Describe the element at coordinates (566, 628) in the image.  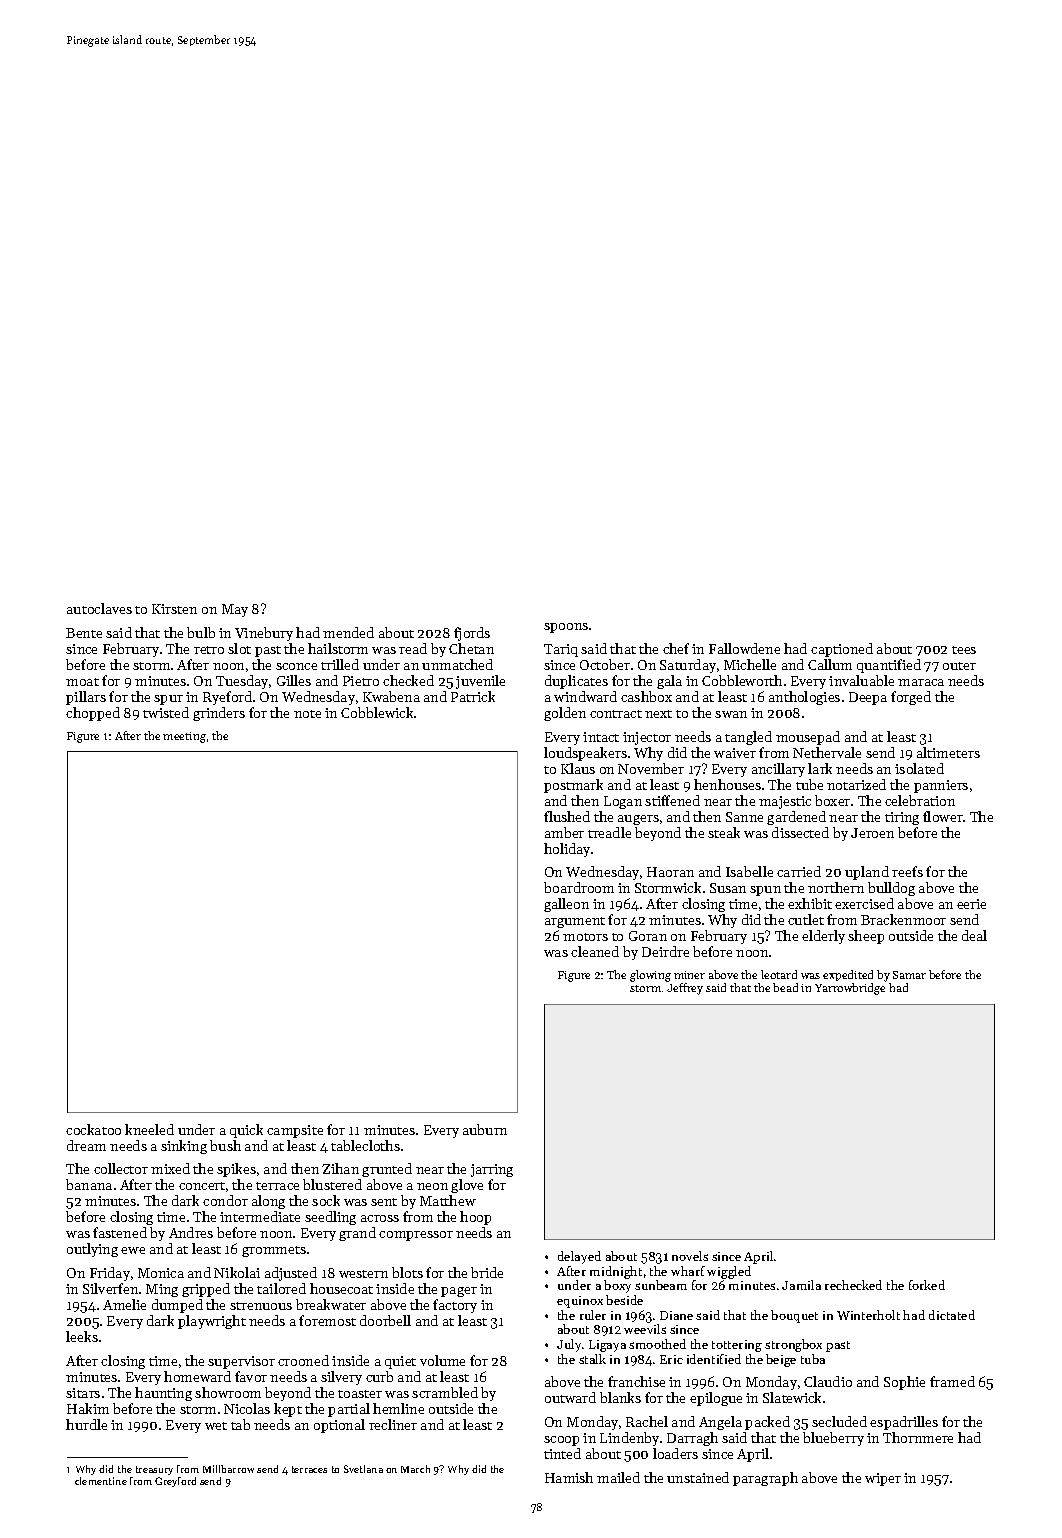
I see `spoons` at that location.
